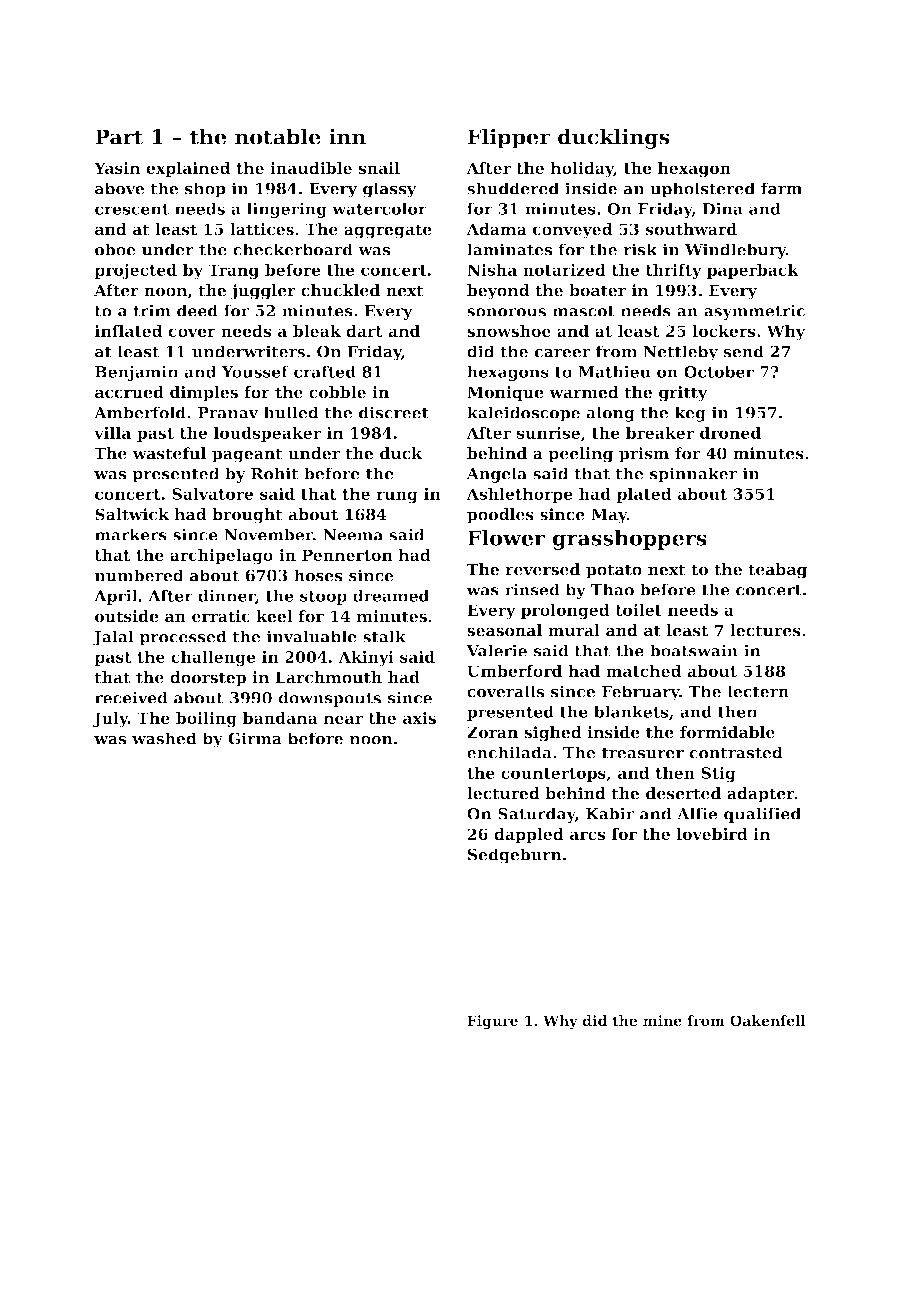 This screenshot has height=1316, width=908. I want to click on Figure, so click(492, 1022).
